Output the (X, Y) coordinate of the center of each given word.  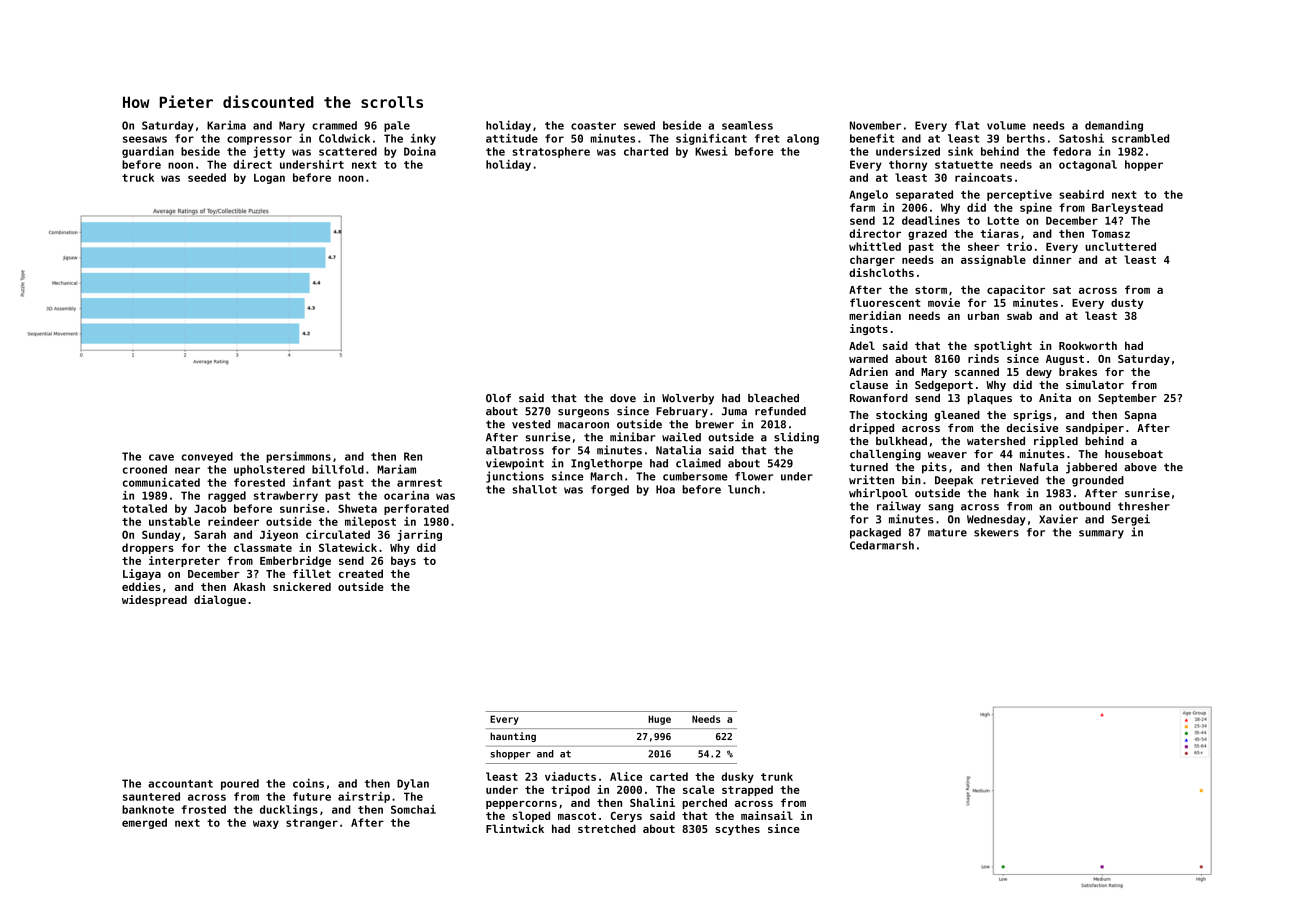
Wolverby (688, 399)
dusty (1127, 303)
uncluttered (1120, 246)
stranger (312, 824)
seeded (207, 177)
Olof (498, 398)
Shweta (357, 508)
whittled (875, 246)
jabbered (1091, 468)
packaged (875, 533)
